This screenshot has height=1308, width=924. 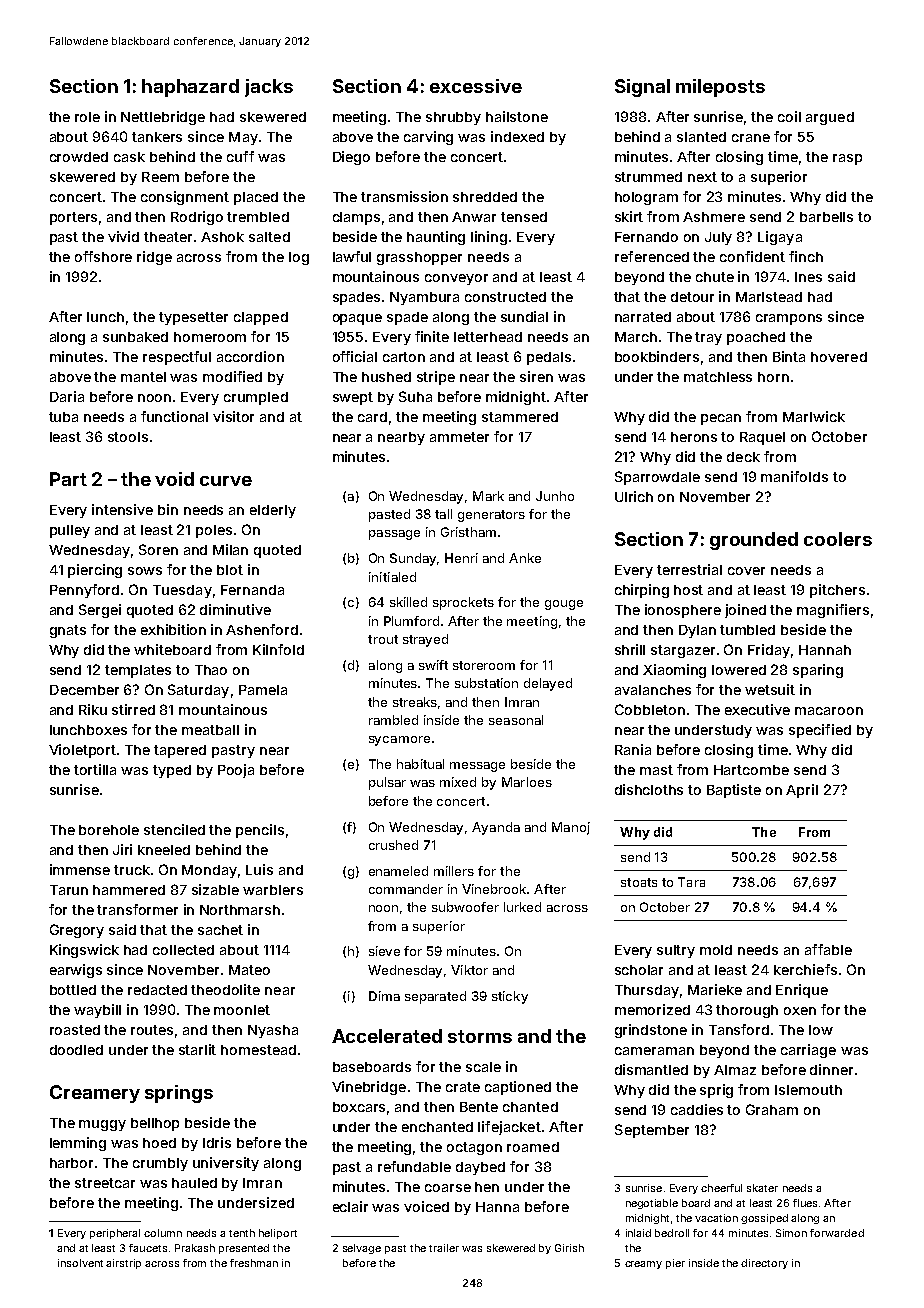 I want to click on coolers, so click(x=838, y=539).
